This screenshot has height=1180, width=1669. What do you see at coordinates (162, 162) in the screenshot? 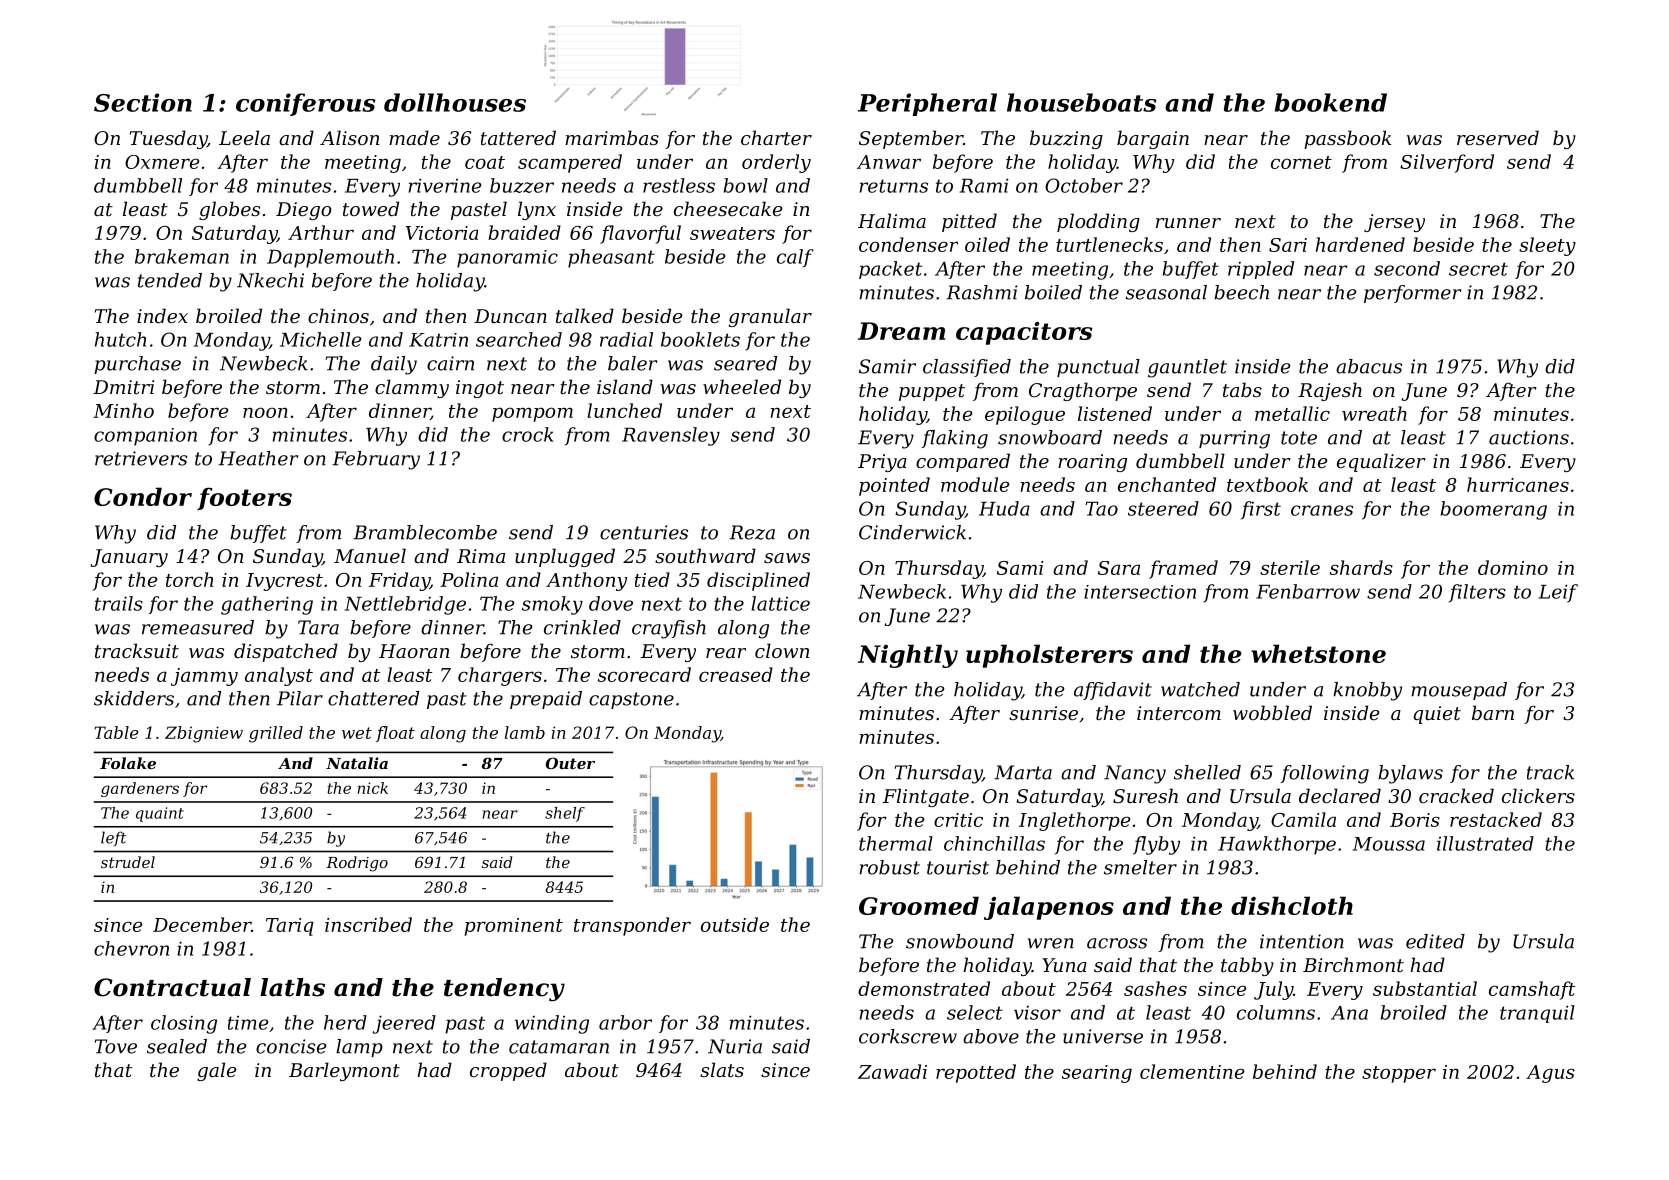
I see `Oxmere` at bounding box center [162, 162].
